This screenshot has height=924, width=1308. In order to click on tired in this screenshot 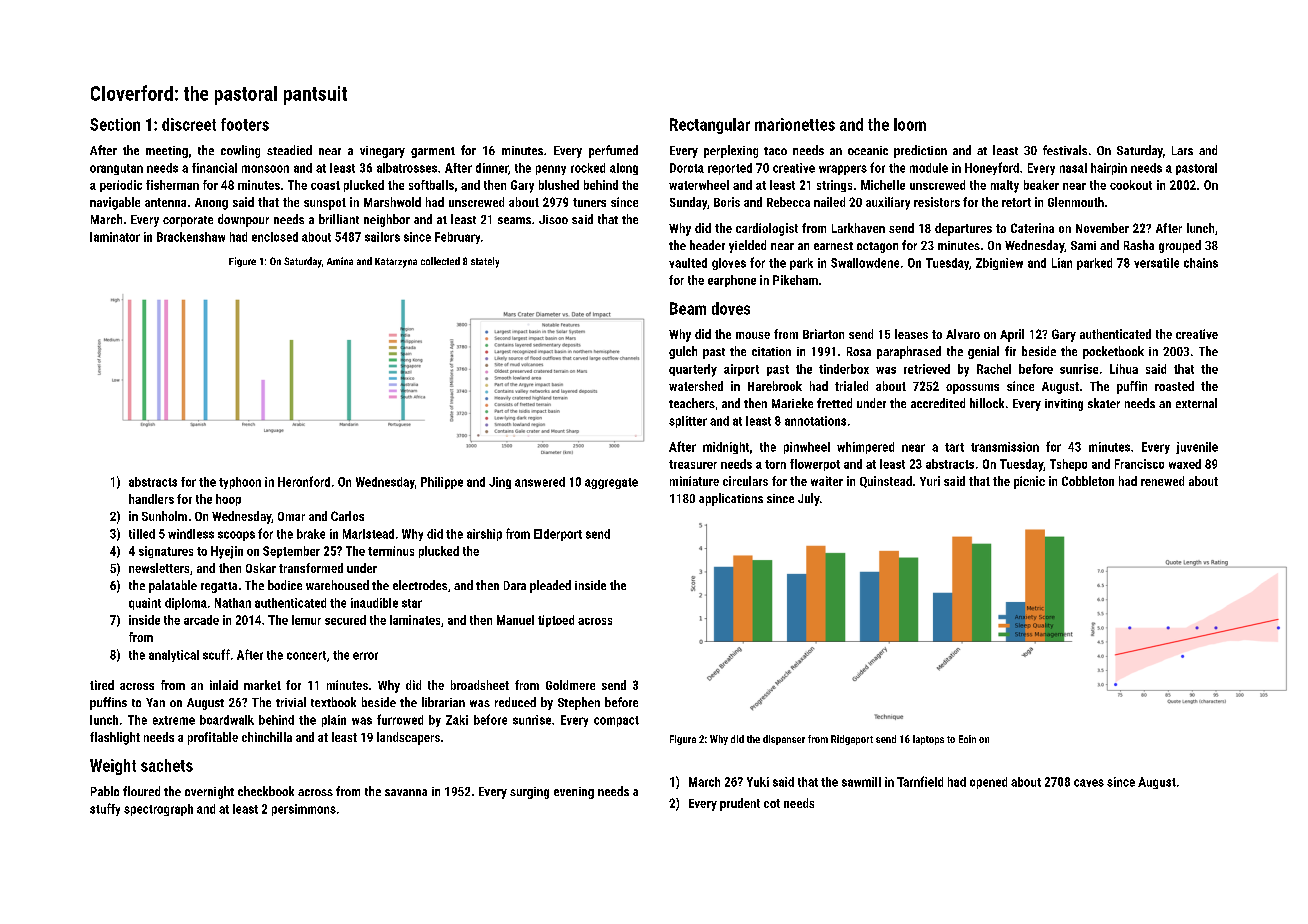, I will do `click(102, 685)`.
